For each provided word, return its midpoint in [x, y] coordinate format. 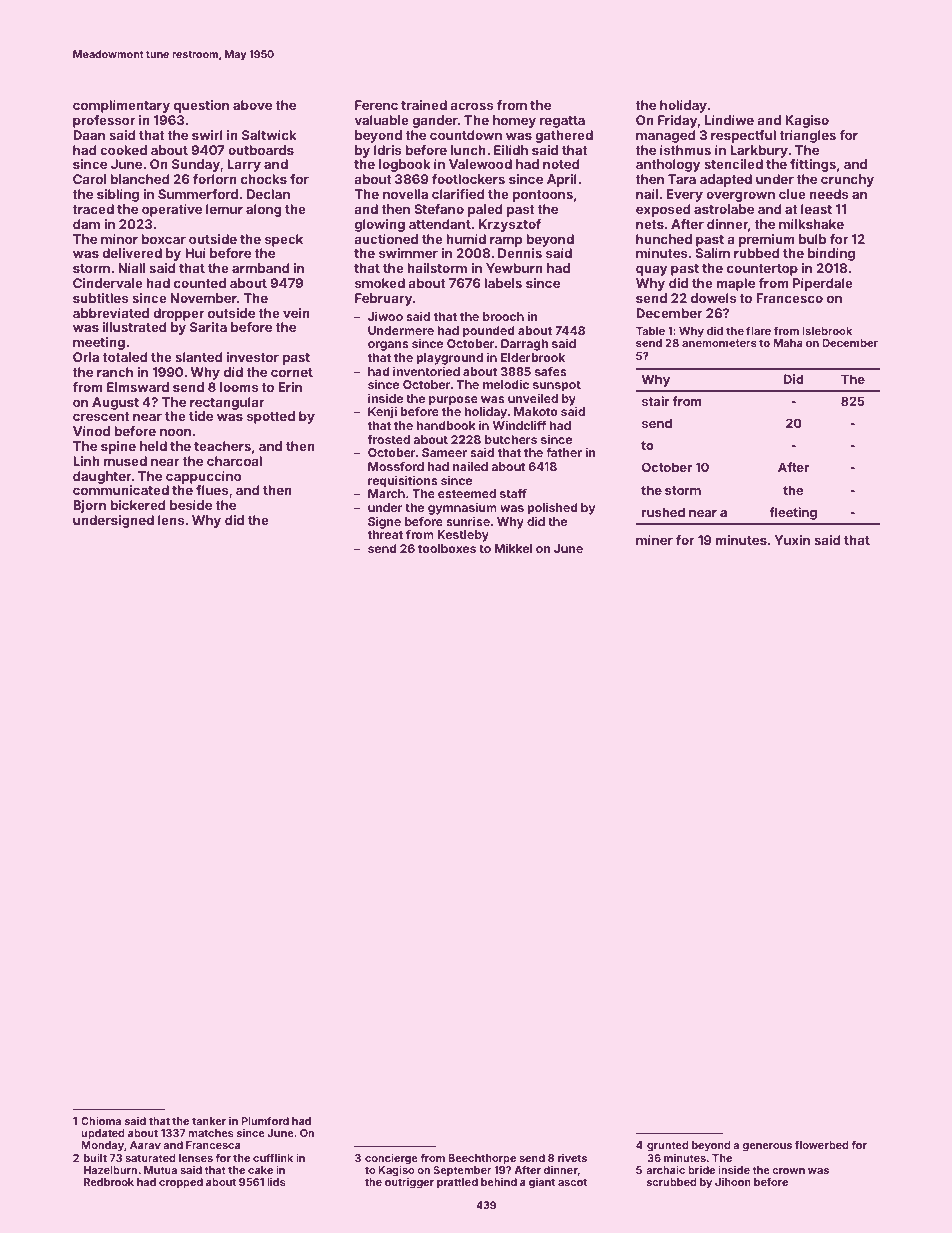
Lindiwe [729, 120]
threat [385, 534]
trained [424, 105]
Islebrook [827, 331]
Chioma [101, 1120]
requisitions [403, 481]
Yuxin [792, 540]
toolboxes [447, 548]
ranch [115, 372]
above [252, 105]
